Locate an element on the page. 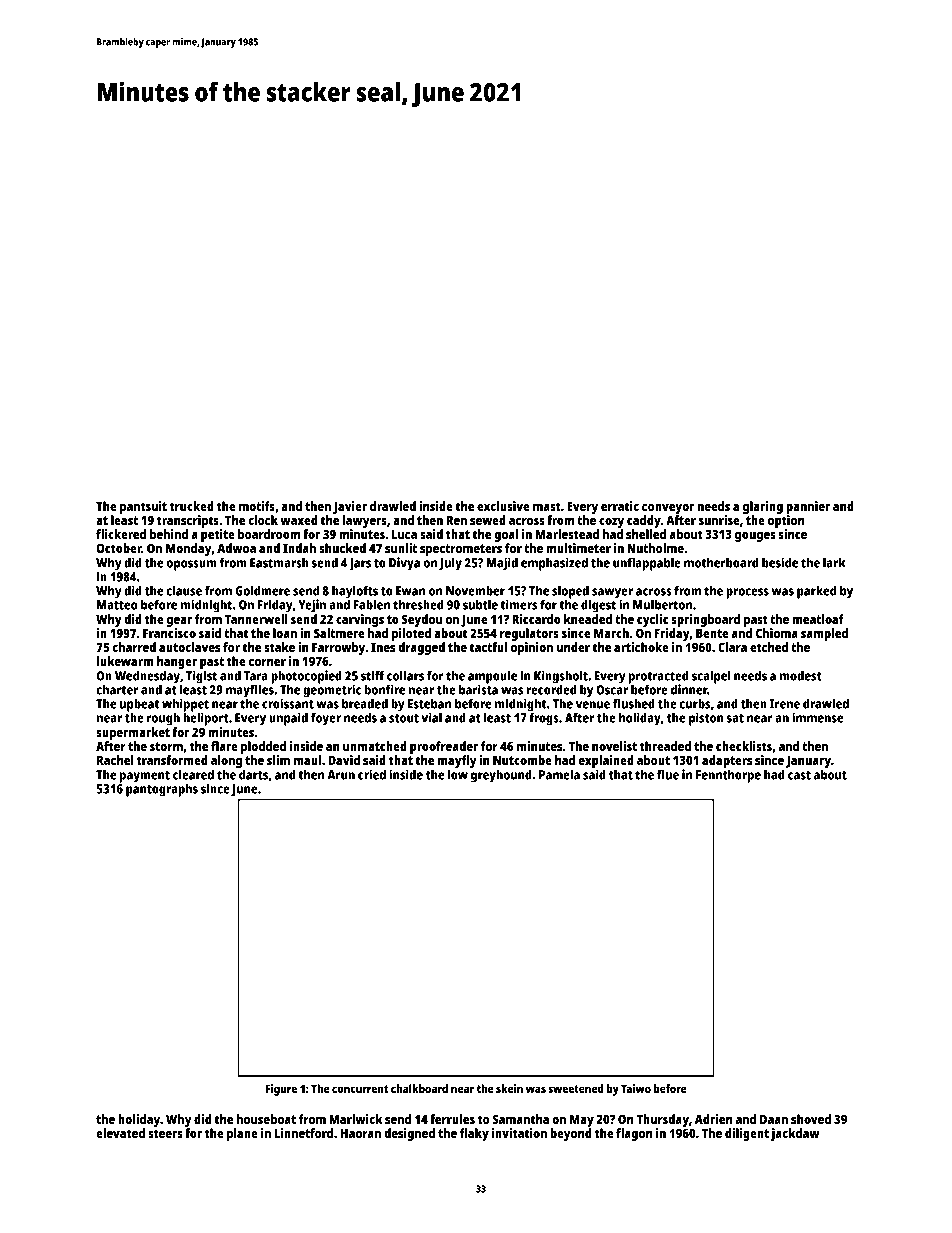  pantographs is located at coordinates (162, 790).
